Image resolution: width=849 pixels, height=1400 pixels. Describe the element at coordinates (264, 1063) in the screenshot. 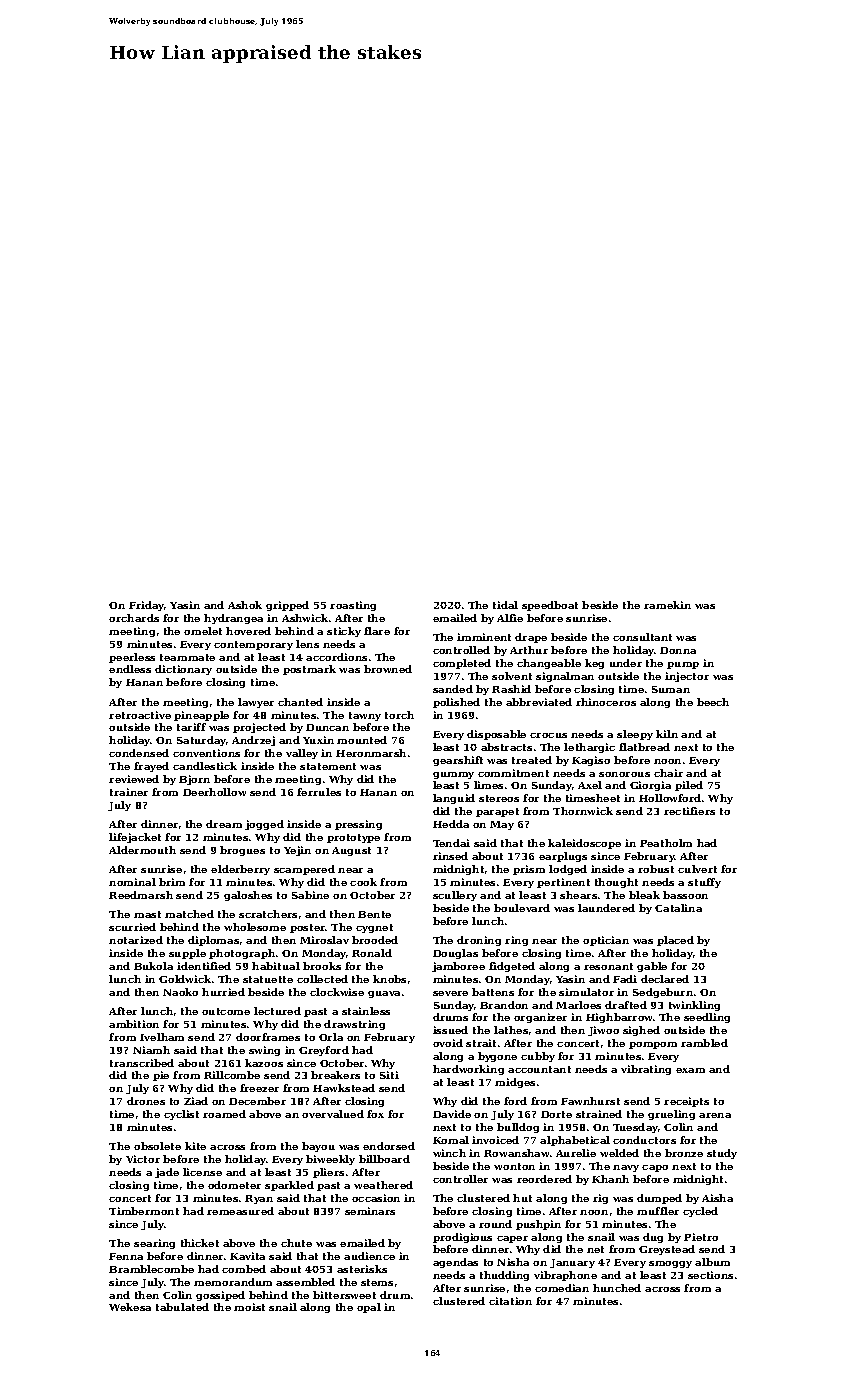

I see `kazoos` at that location.
